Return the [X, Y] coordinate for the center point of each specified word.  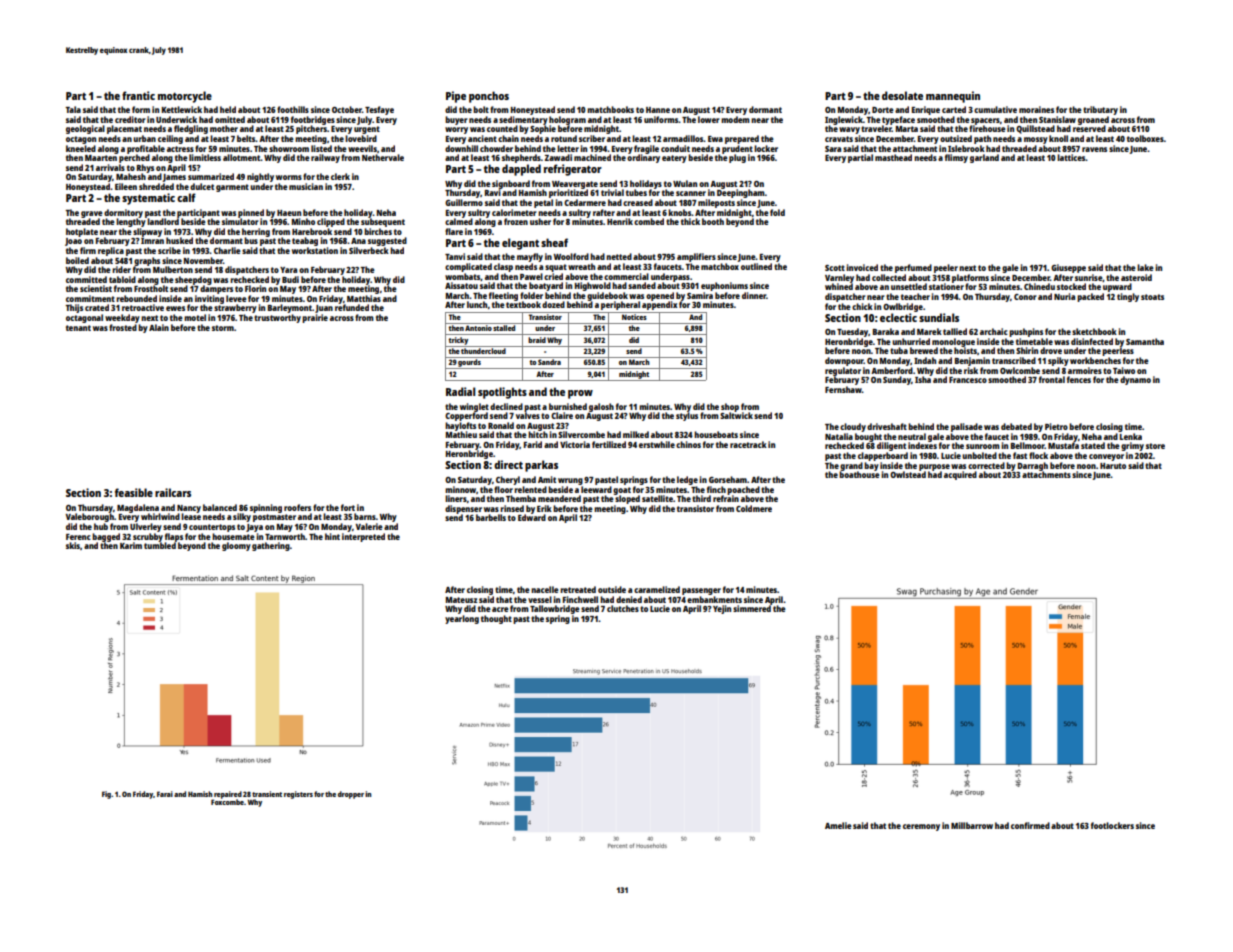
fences [1079, 379]
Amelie [838, 825]
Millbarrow [972, 825]
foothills [293, 109]
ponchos [489, 97]
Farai [165, 794]
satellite [657, 498]
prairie [315, 318]
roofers [297, 507]
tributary [1100, 110]
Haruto [1113, 466]
